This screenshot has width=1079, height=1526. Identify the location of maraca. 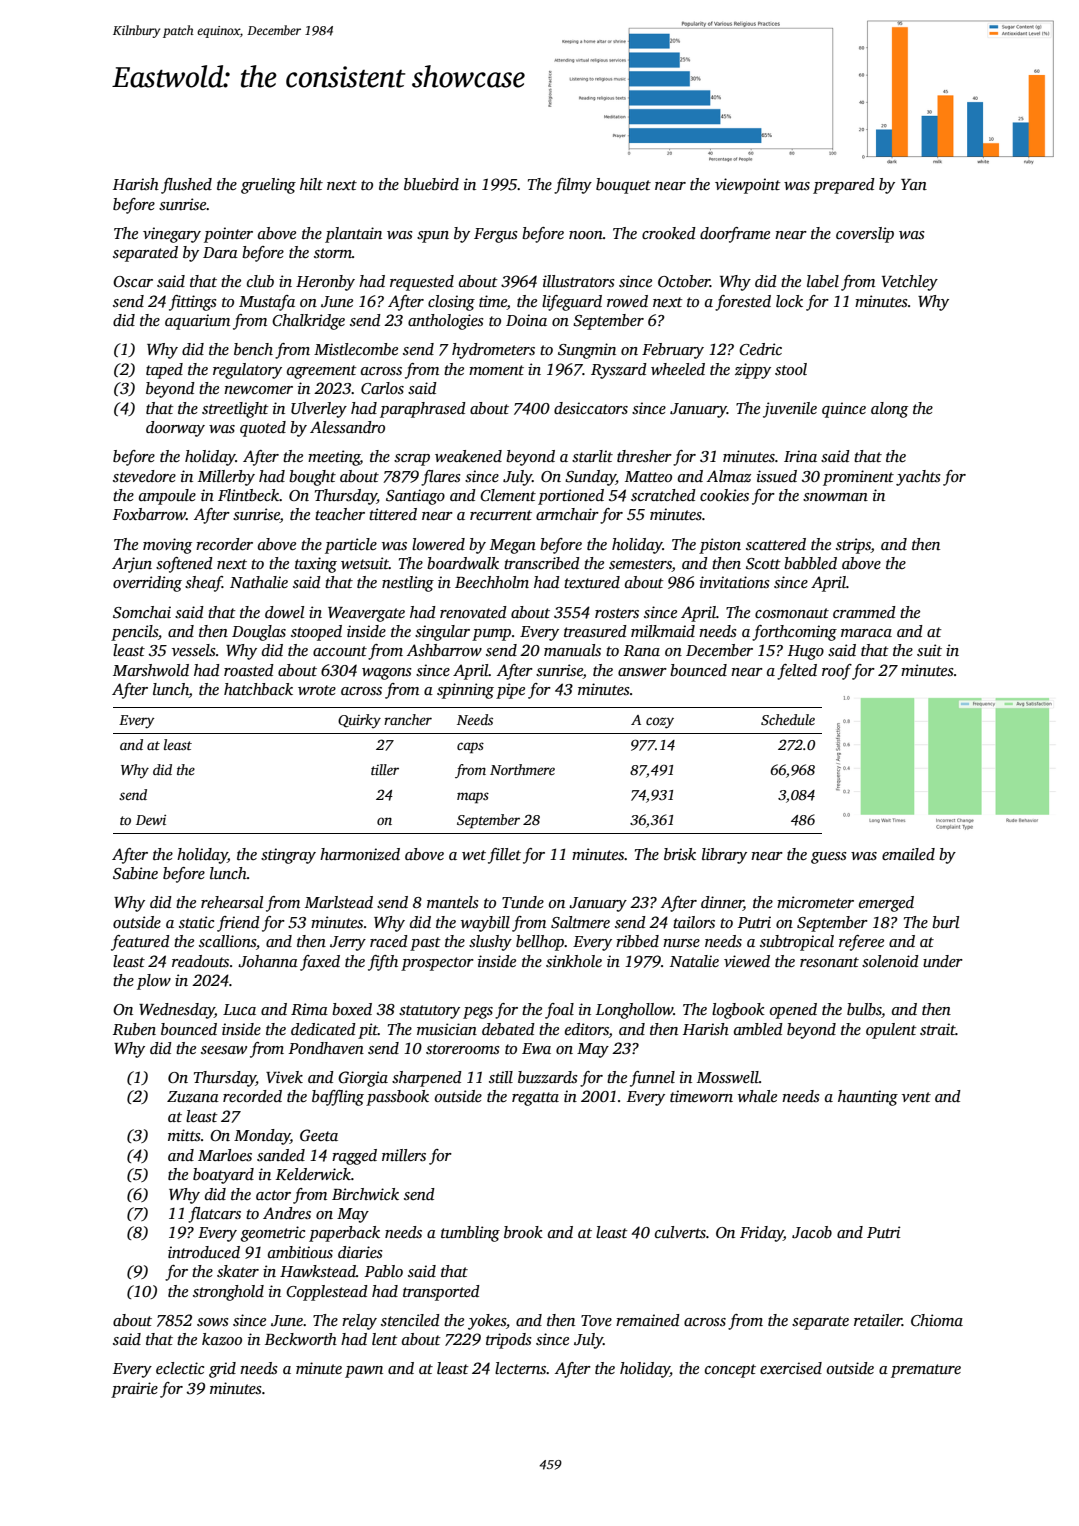
(866, 633).
